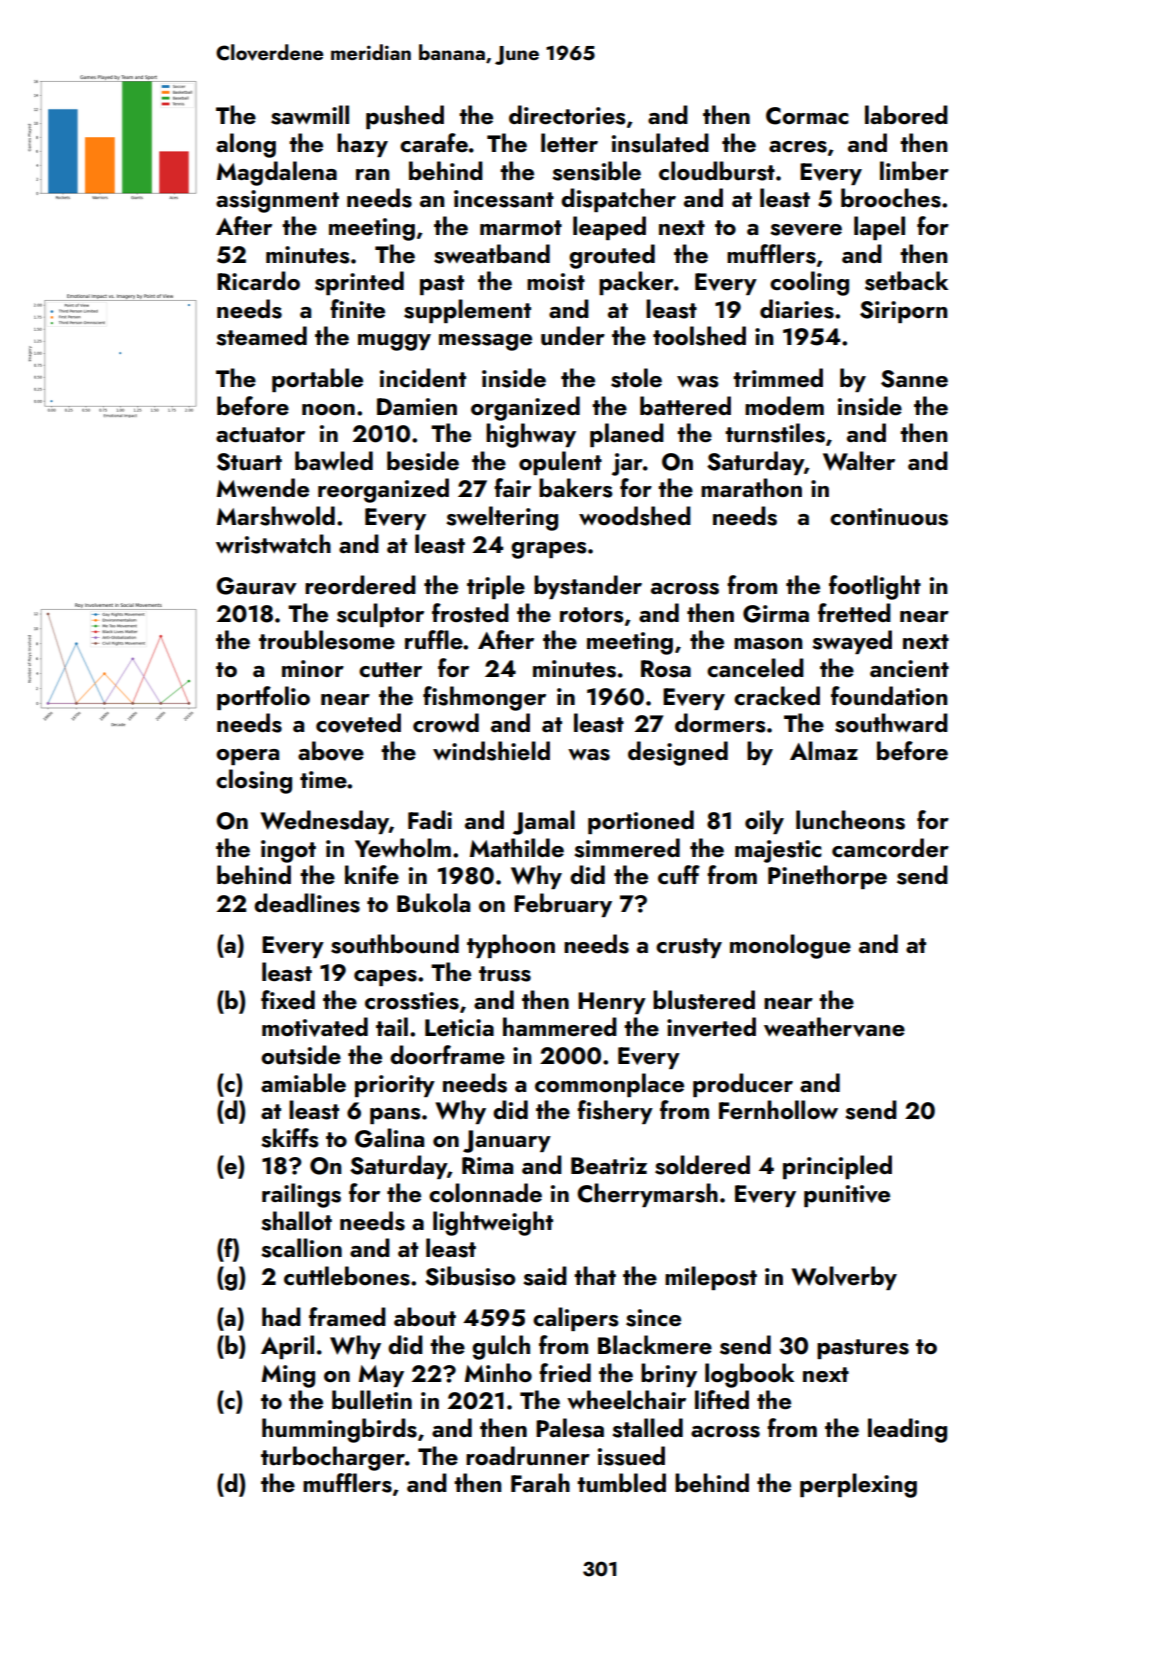 This screenshot has width=1165, height=1654. What do you see at coordinates (636, 378) in the screenshot?
I see `stole` at bounding box center [636, 378].
